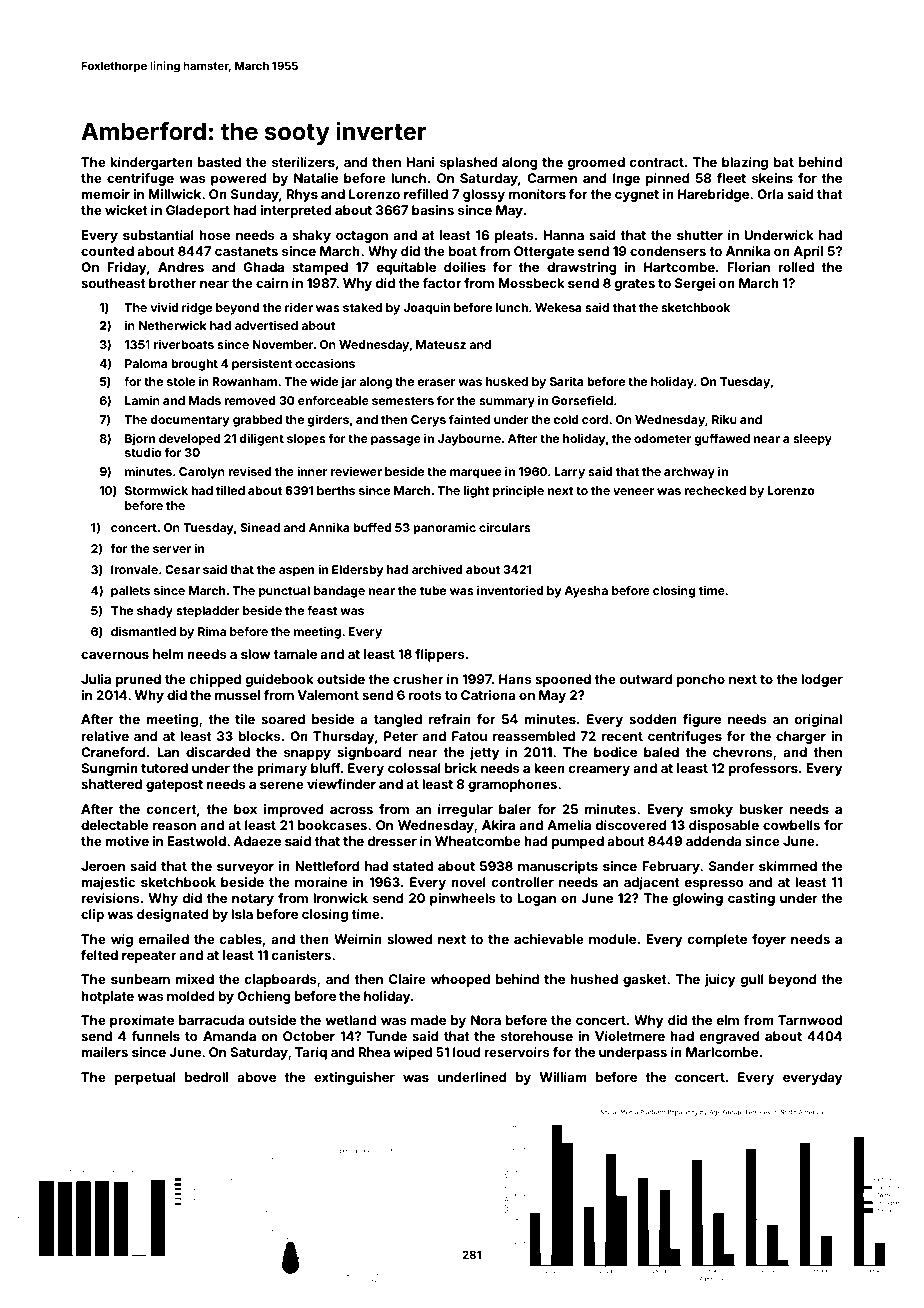 Image resolution: width=924 pixels, height=1308 pixels. I want to click on inventoried, so click(510, 590).
